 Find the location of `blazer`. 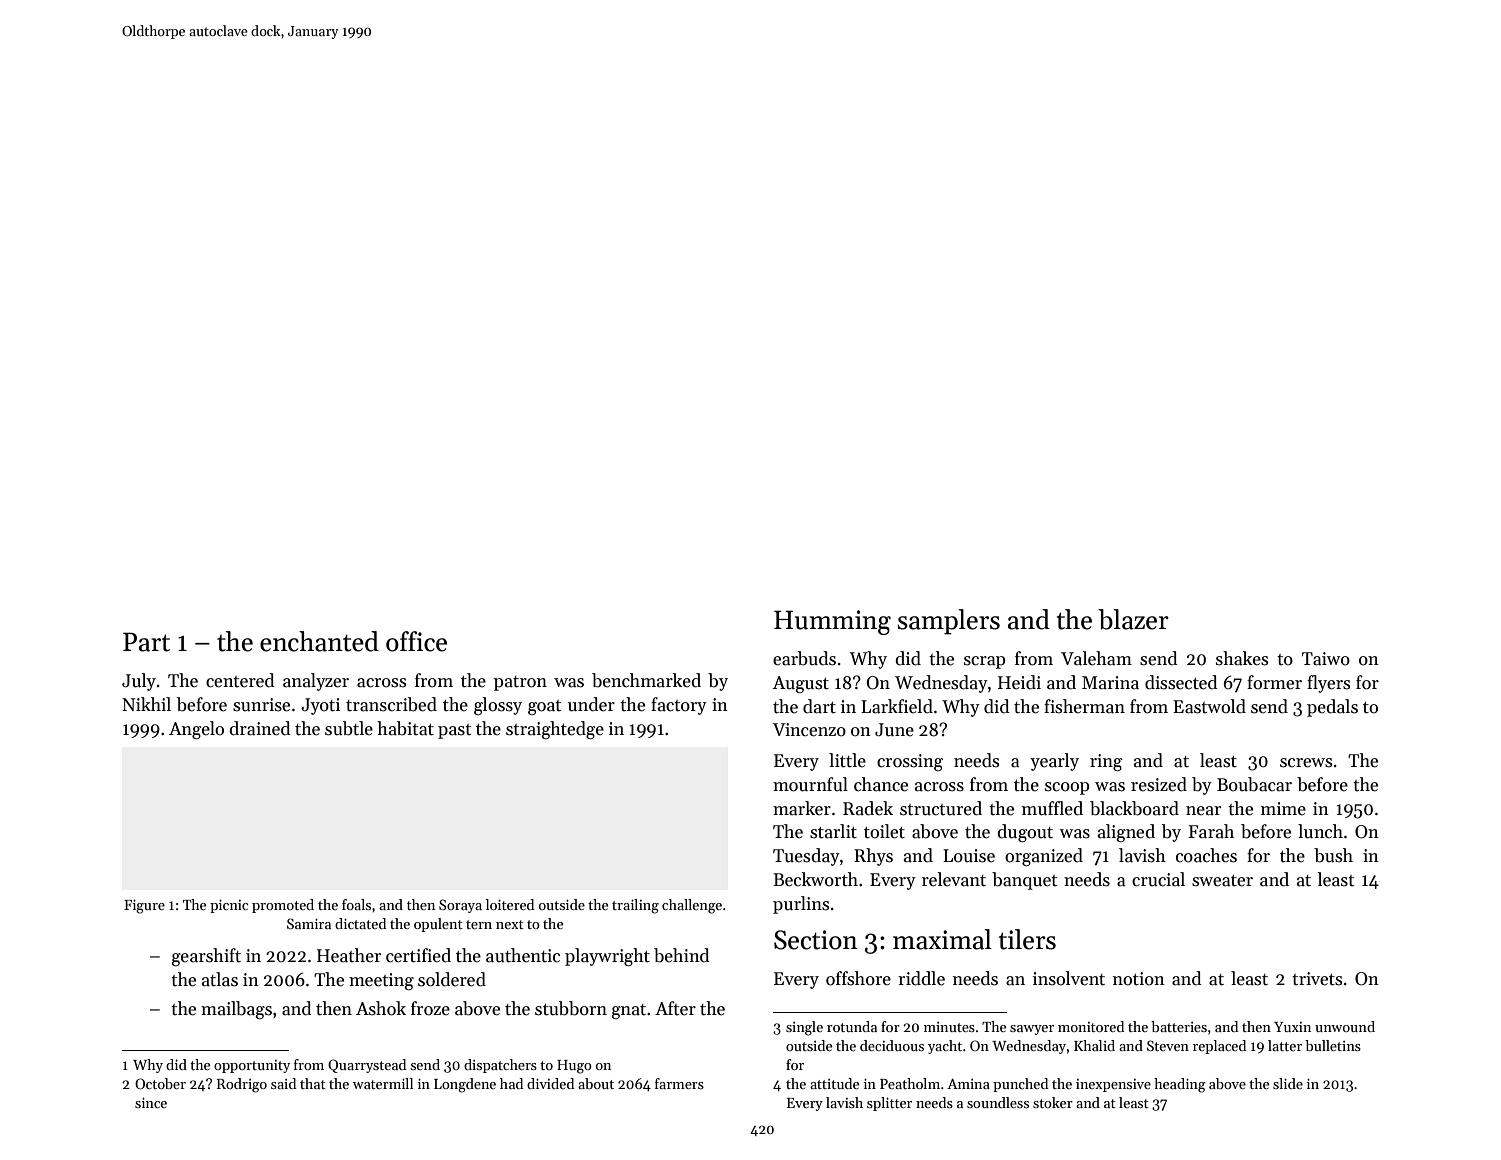

blazer is located at coordinates (1133, 619).
